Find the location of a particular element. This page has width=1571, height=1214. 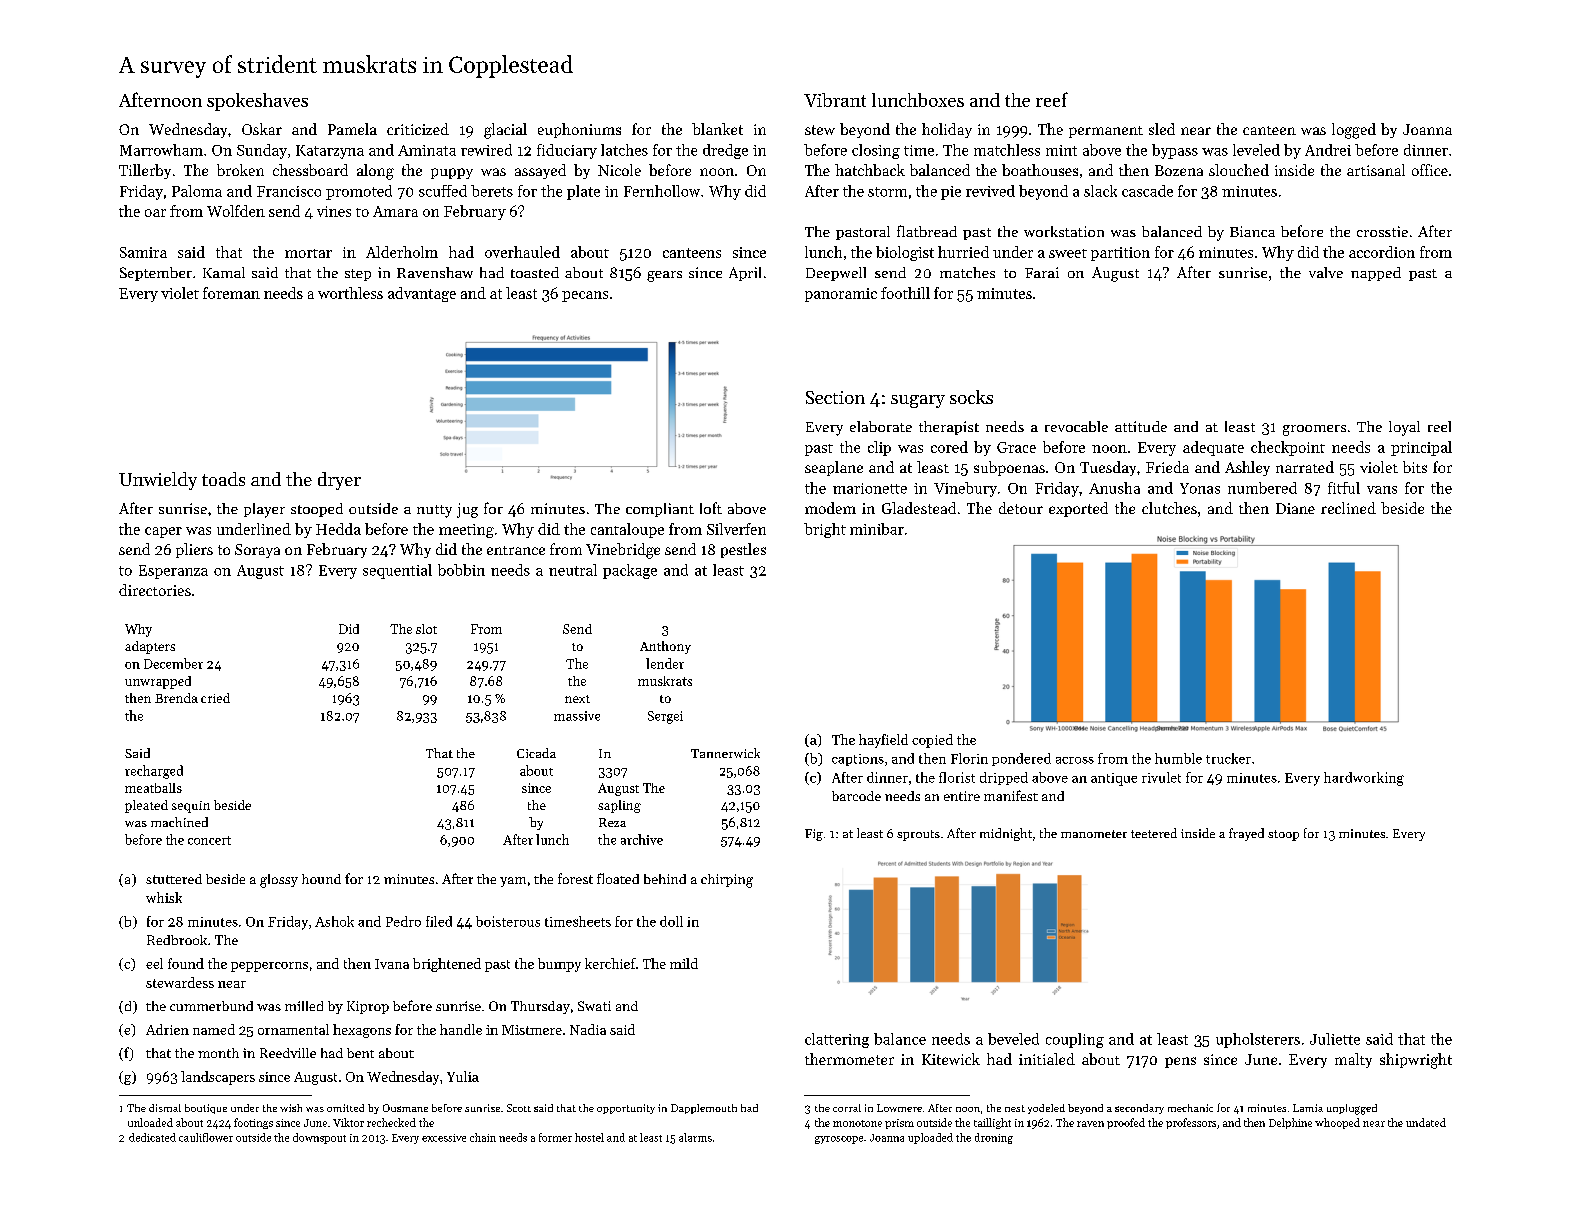

Aminata is located at coordinates (427, 150).
